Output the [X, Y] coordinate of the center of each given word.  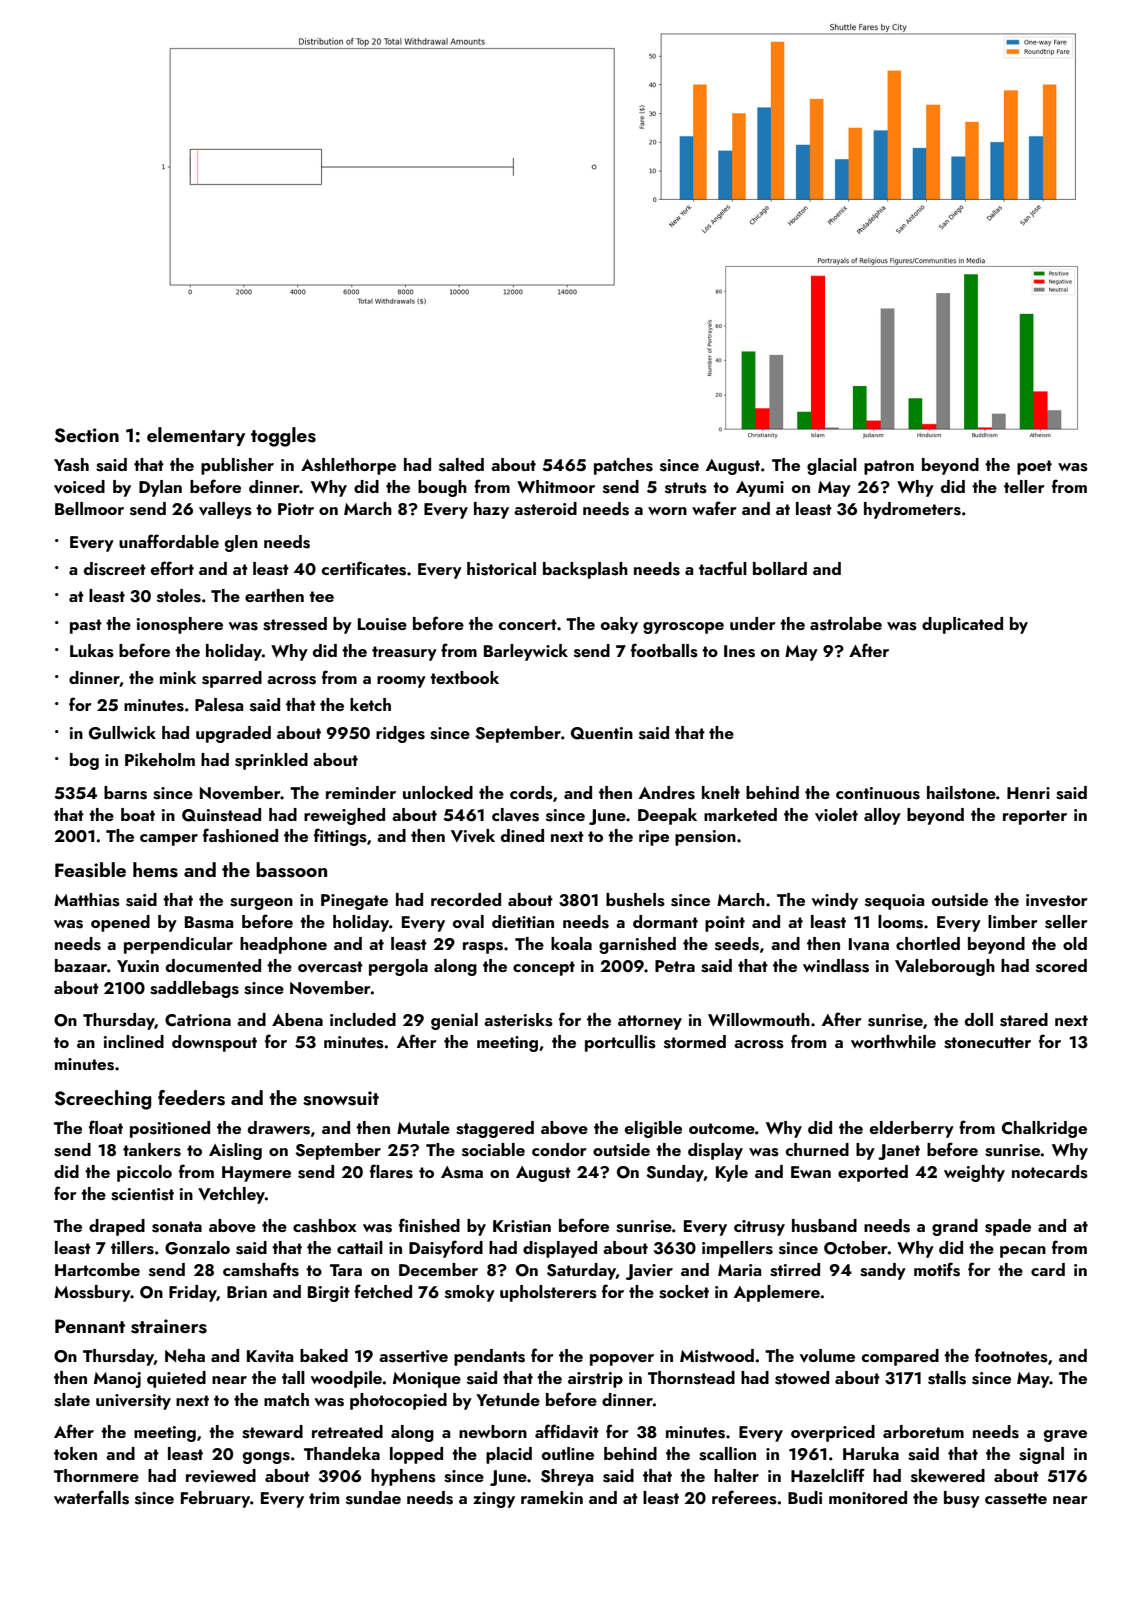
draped [117, 1227]
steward [272, 1432]
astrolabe [846, 624]
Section [87, 435]
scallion [727, 1454]
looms [900, 922]
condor [559, 1149]
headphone [283, 945]
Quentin [602, 733]
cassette [1016, 1499]
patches [623, 466]
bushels [635, 900]
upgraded [233, 734]
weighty [974, 1173]
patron [889, 467]
